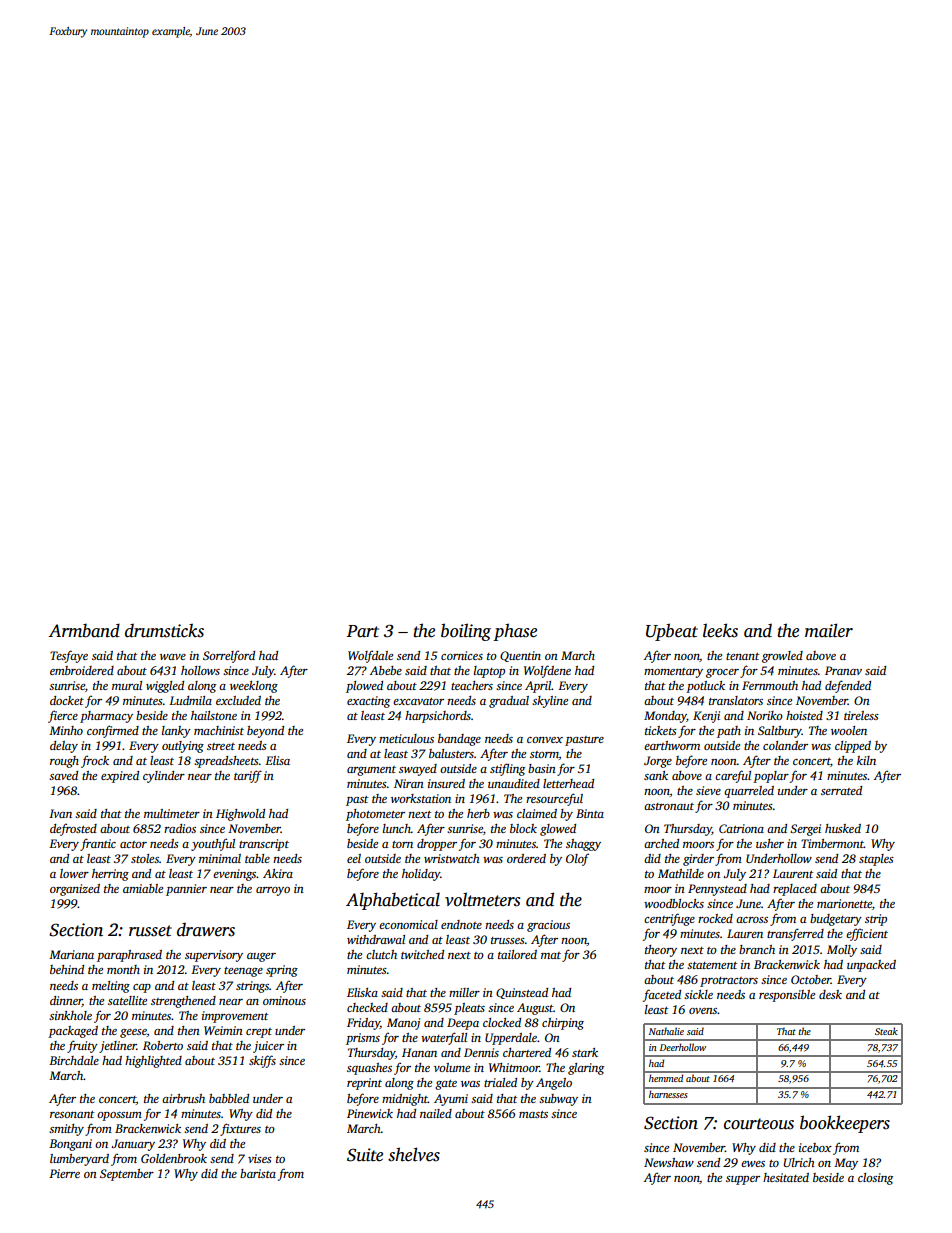 The width and height of the image is (952, 1233). I want to click on herring, so click(110, 875).
